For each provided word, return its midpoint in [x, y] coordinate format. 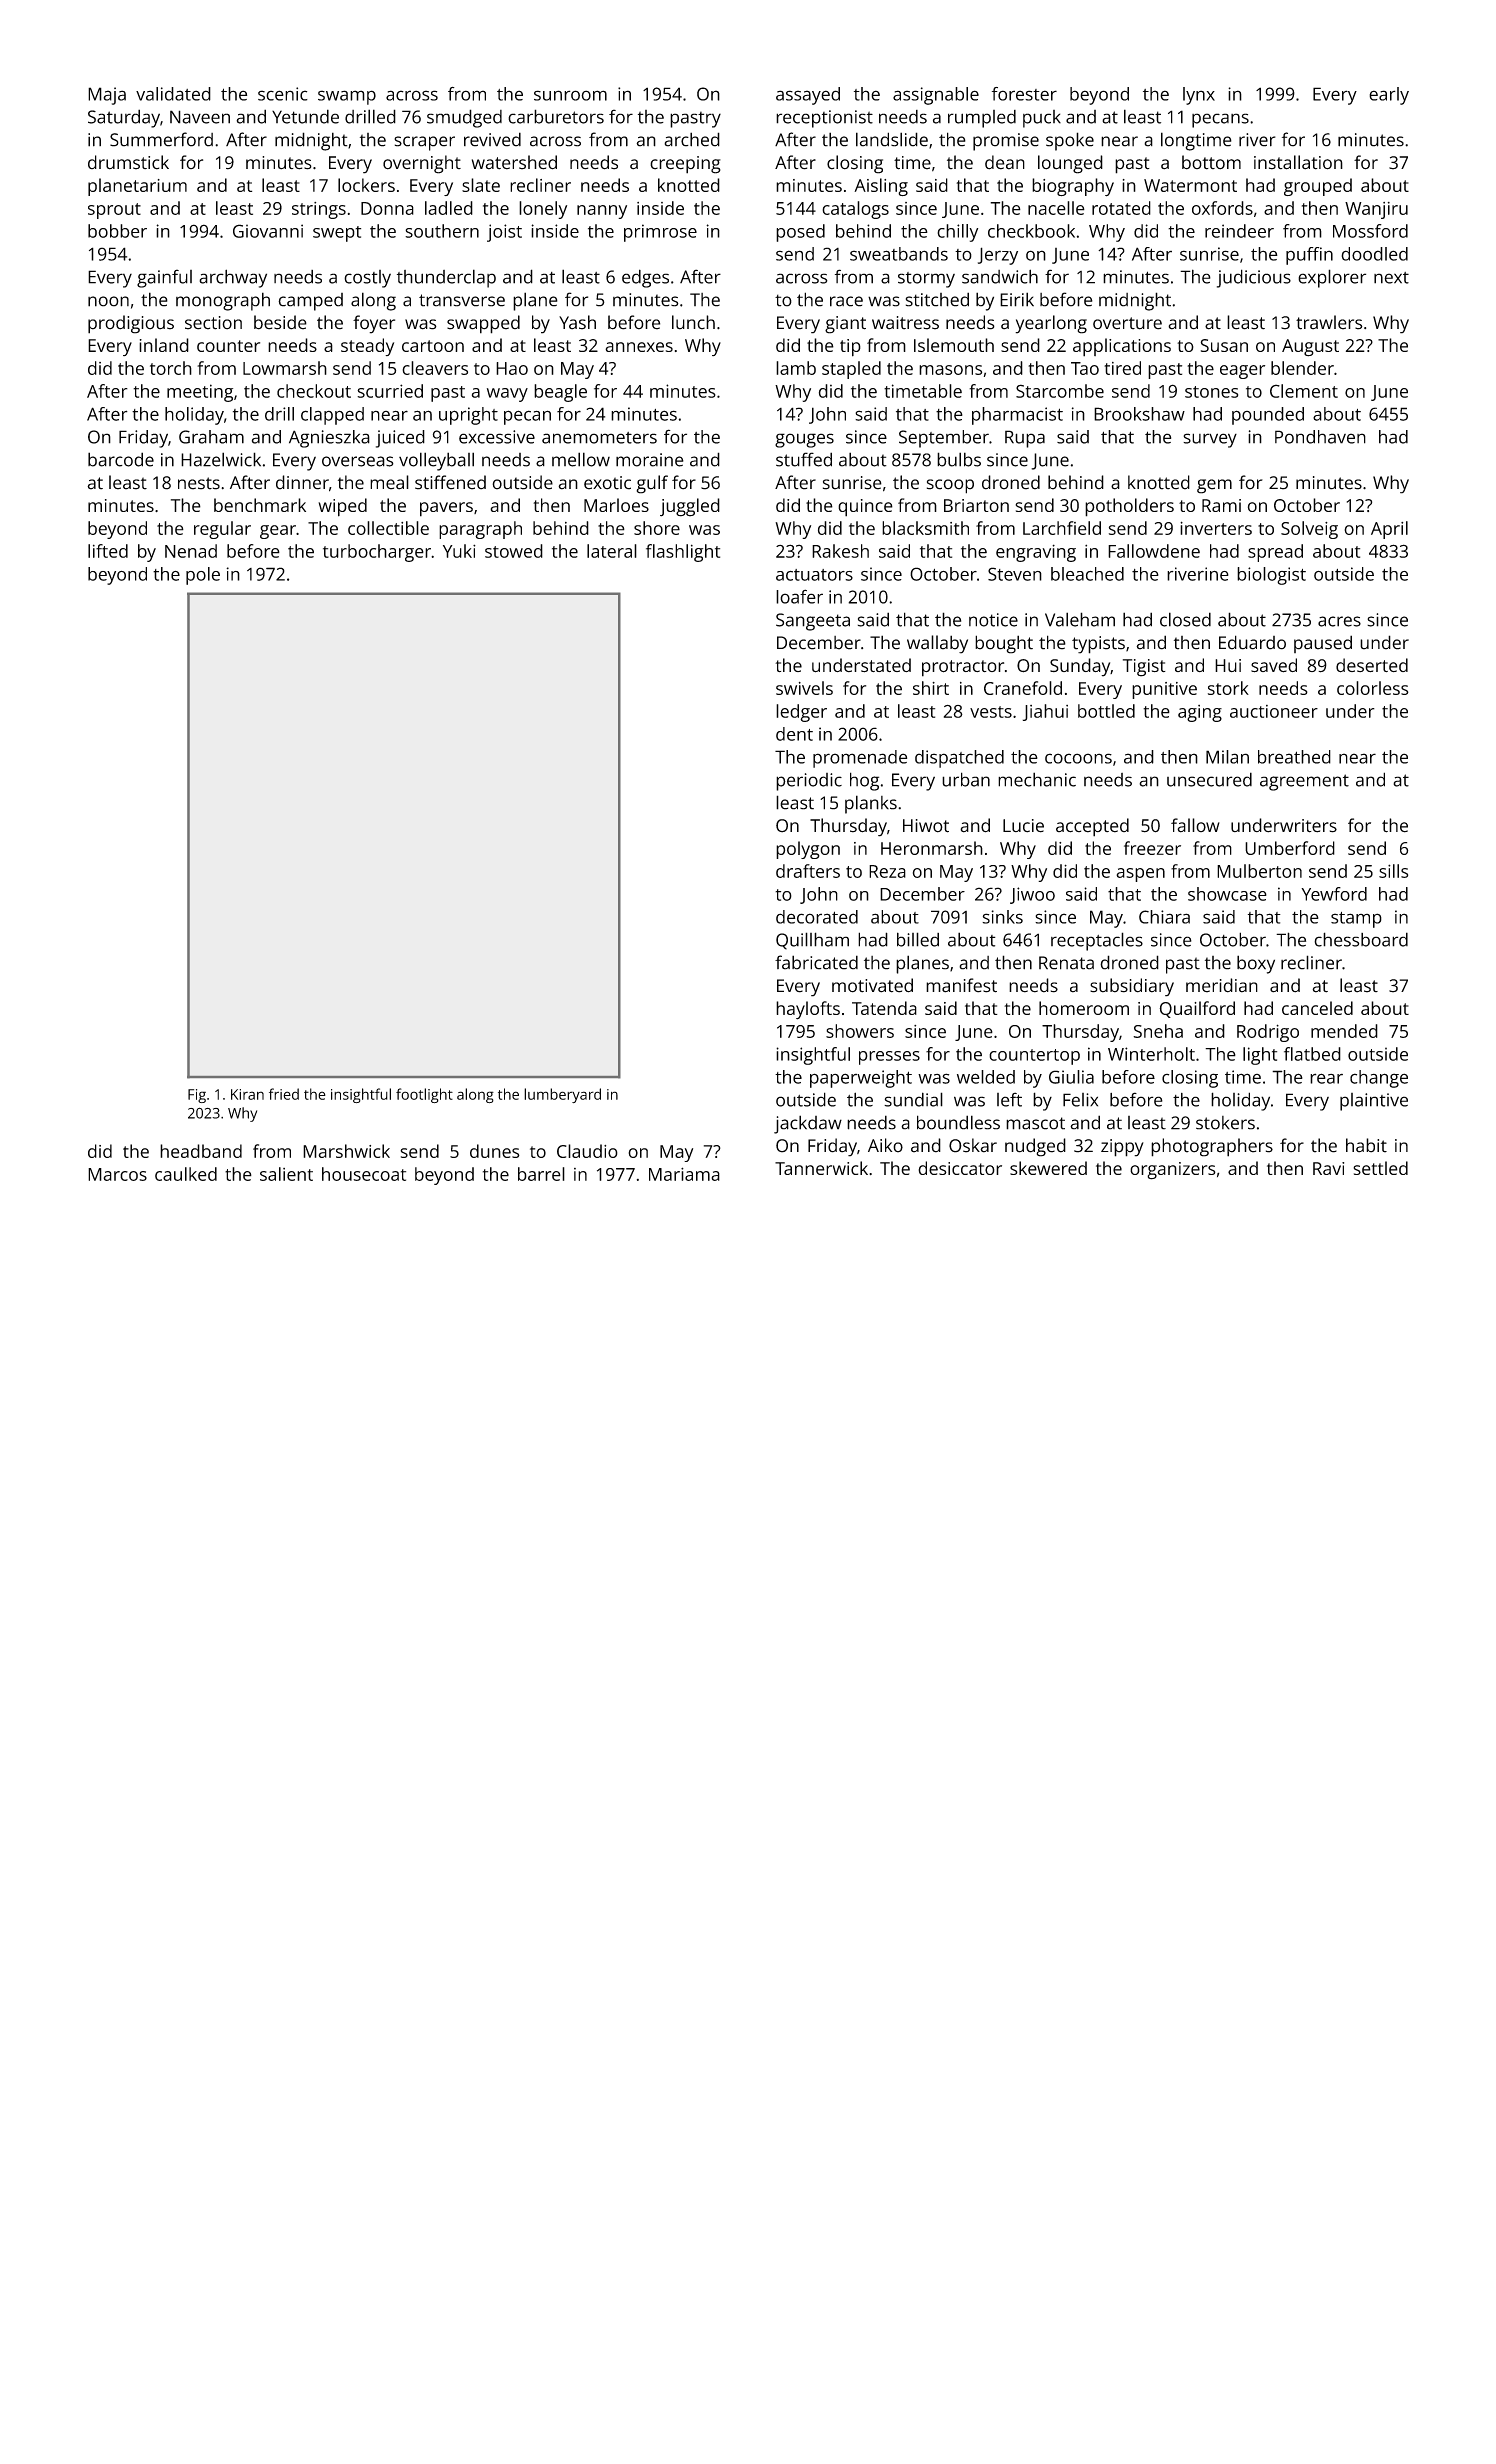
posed [800, 233]
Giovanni [268, 231]
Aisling [881, 187]
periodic [809, 782]
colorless [1373, 688]
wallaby [937, 644]
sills [1393, 871]
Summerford [161, 139]
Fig [197, 1096]
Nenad [191, 551]
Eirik [1017, 299]
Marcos [117, 1174]
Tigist [1144, 668]
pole [203, 576]
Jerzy [998, 256]
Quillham [812, 941]
